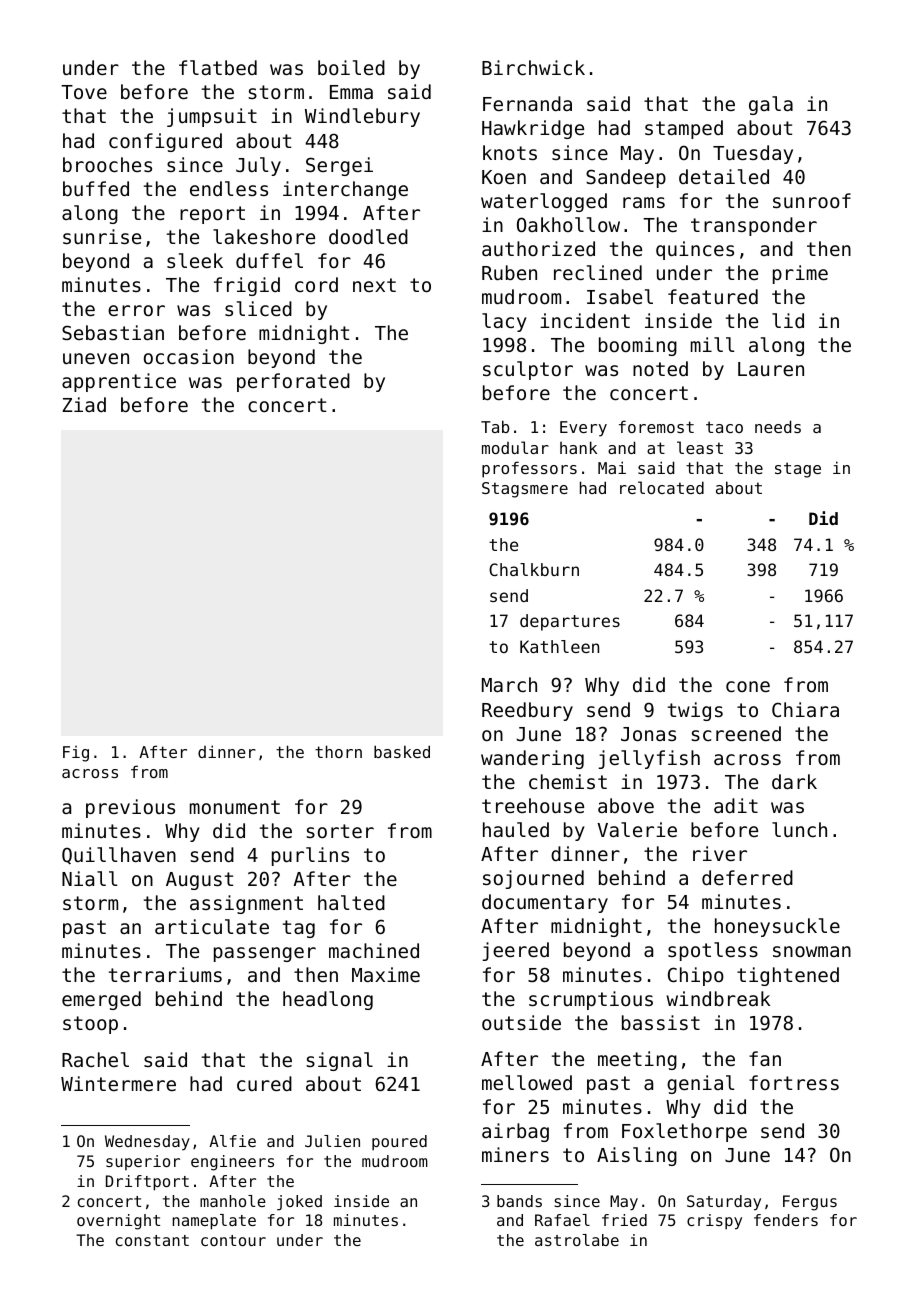  I want to click on fortress, so click(794, 1082).
